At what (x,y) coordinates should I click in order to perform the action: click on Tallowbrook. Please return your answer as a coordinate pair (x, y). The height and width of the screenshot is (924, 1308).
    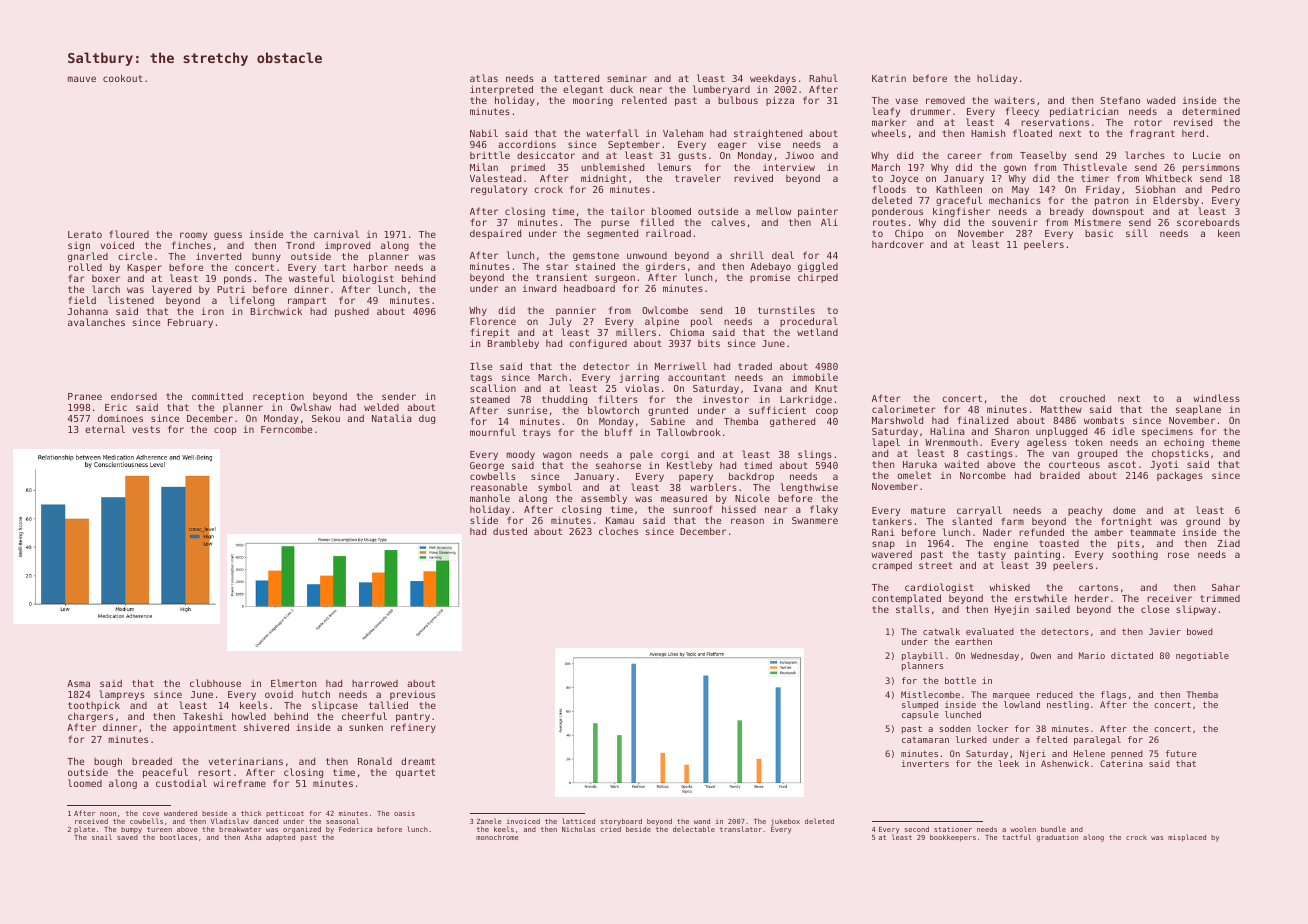
    Looking at the image, I should click on (689, 432).
